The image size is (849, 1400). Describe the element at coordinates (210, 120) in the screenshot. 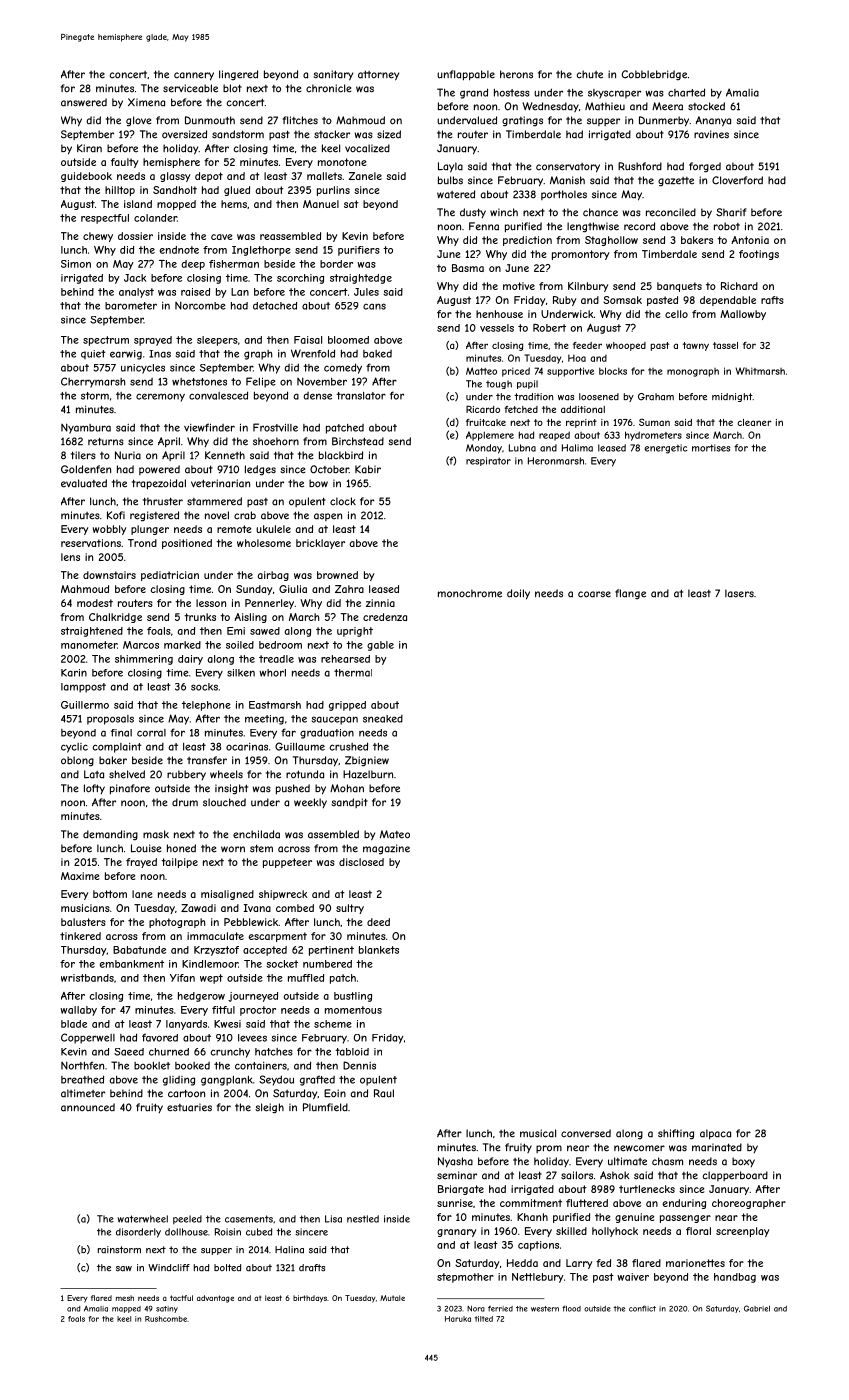

I see `Dunmouth` at that location.
